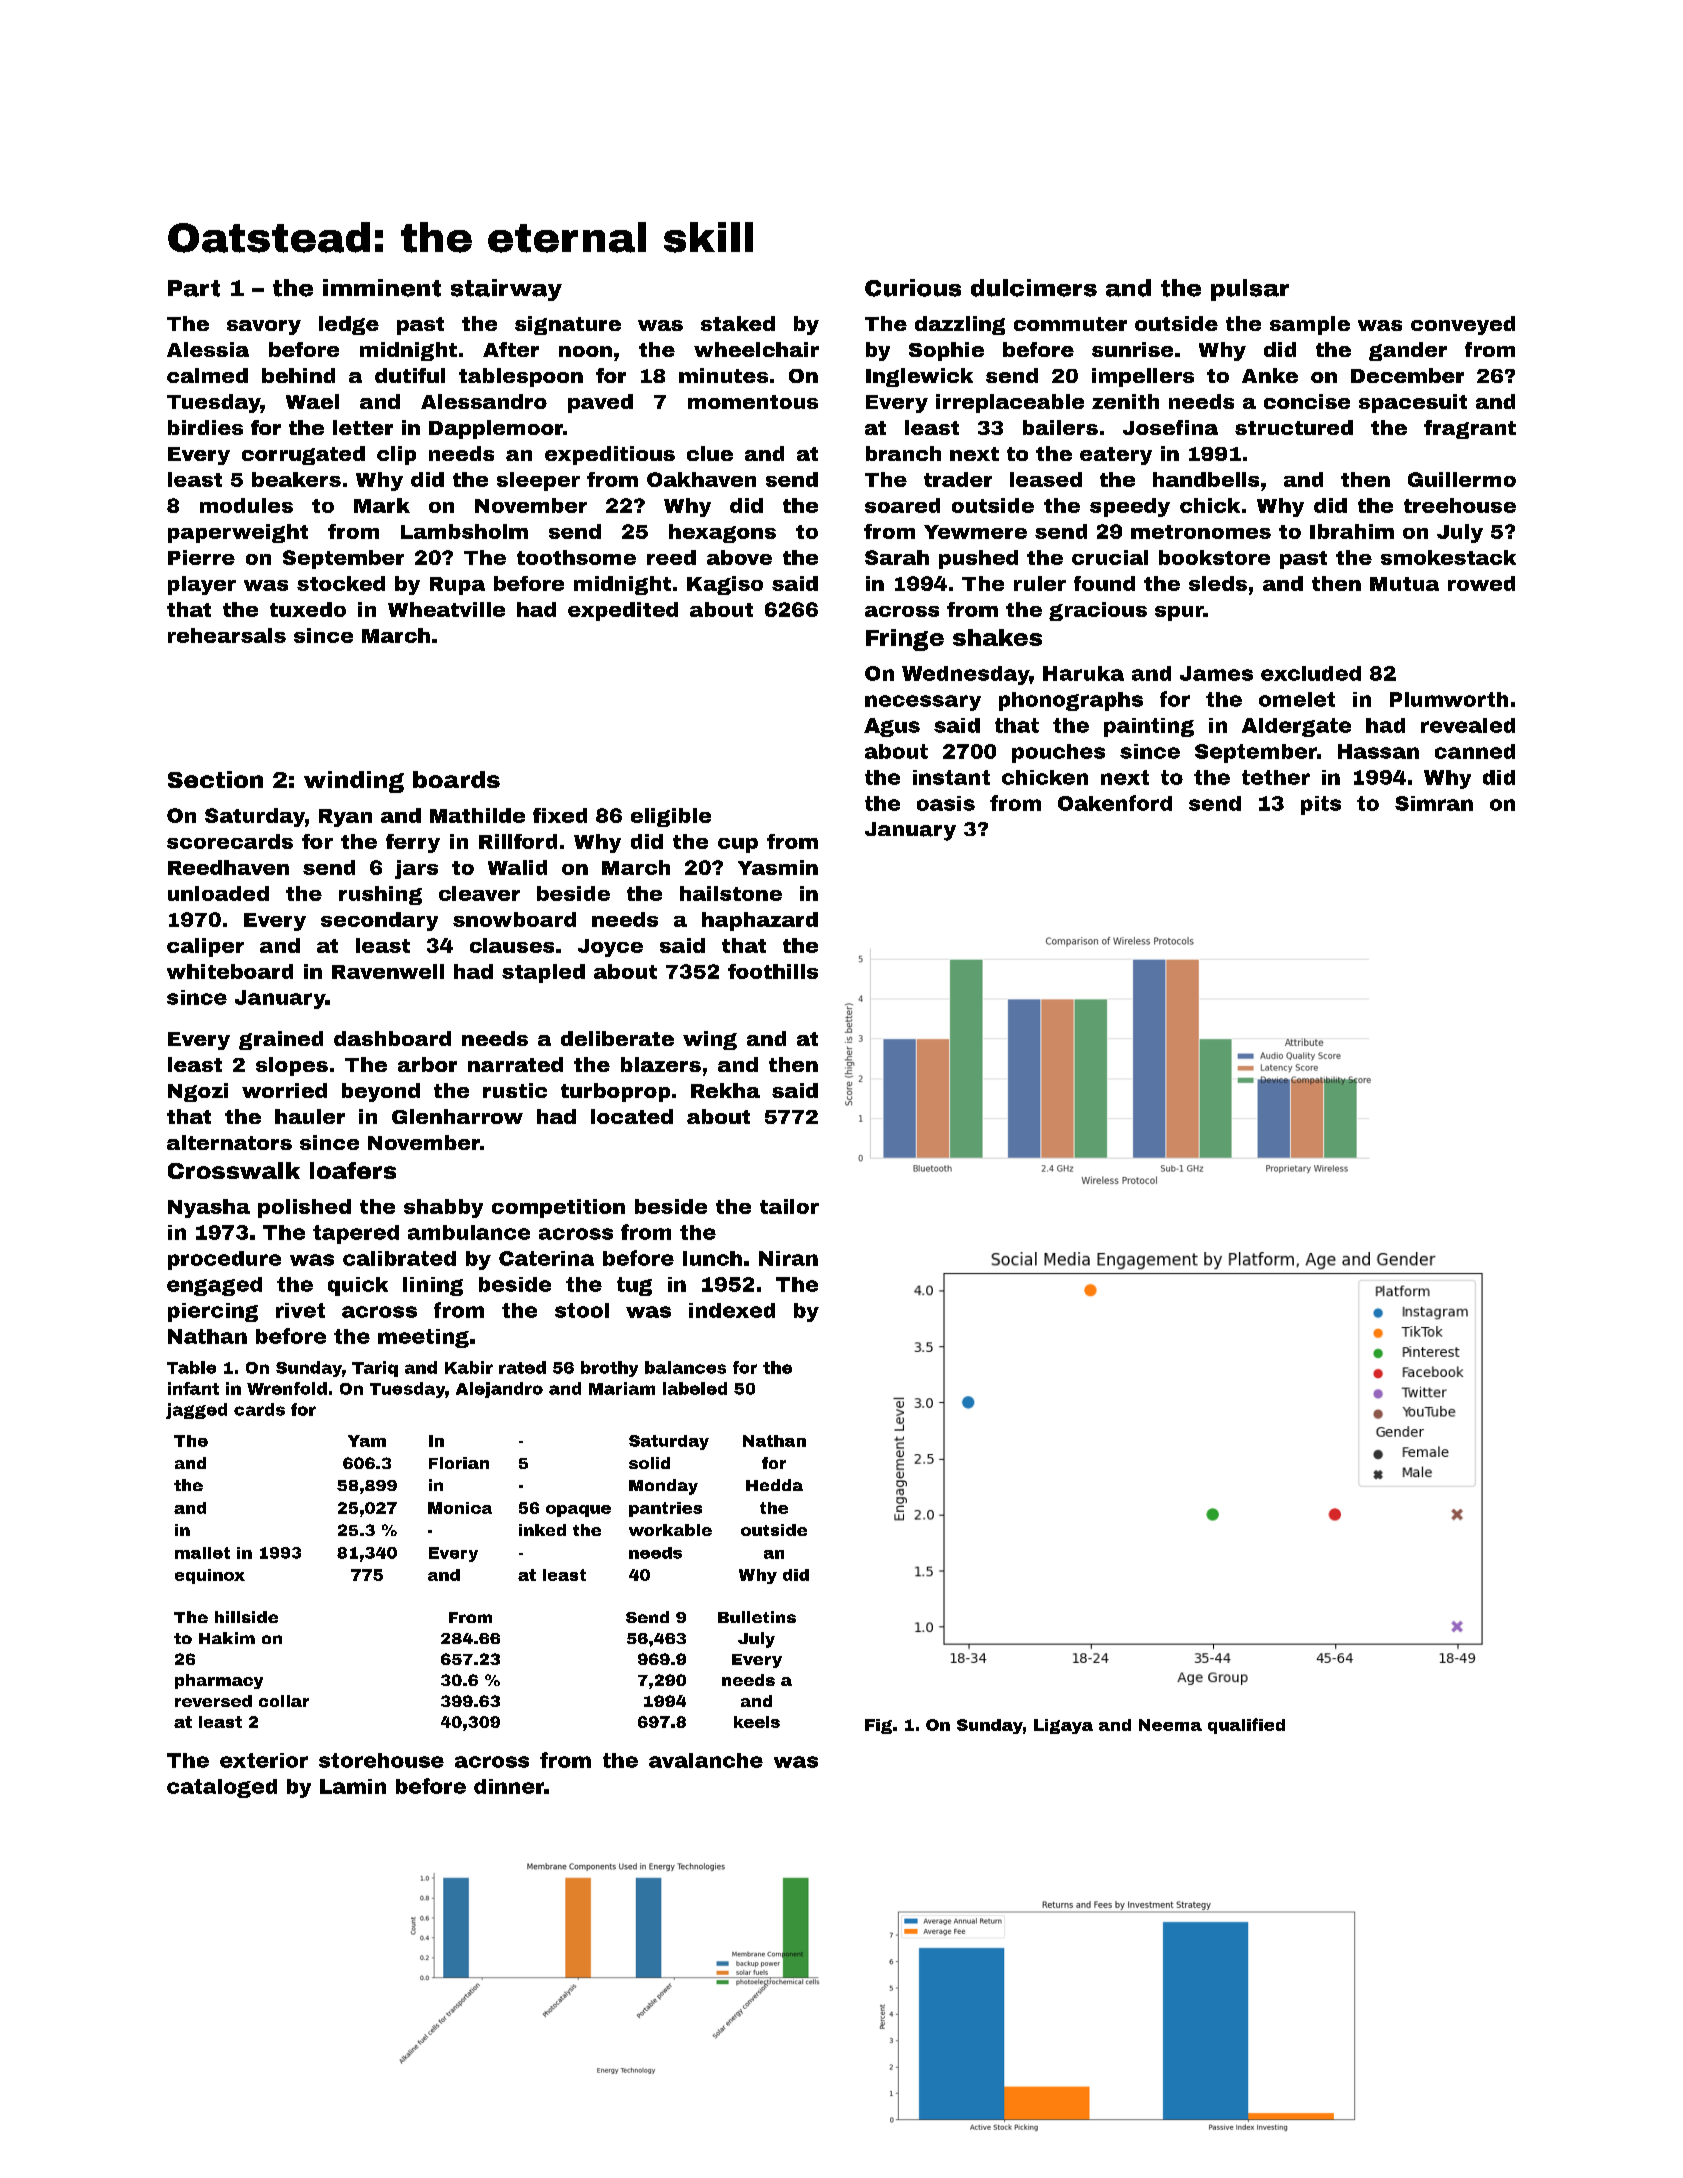 Image resolution: width=1683 pixels, height=2178 pixels. I want to click on procedure, so click(224, 1260).
